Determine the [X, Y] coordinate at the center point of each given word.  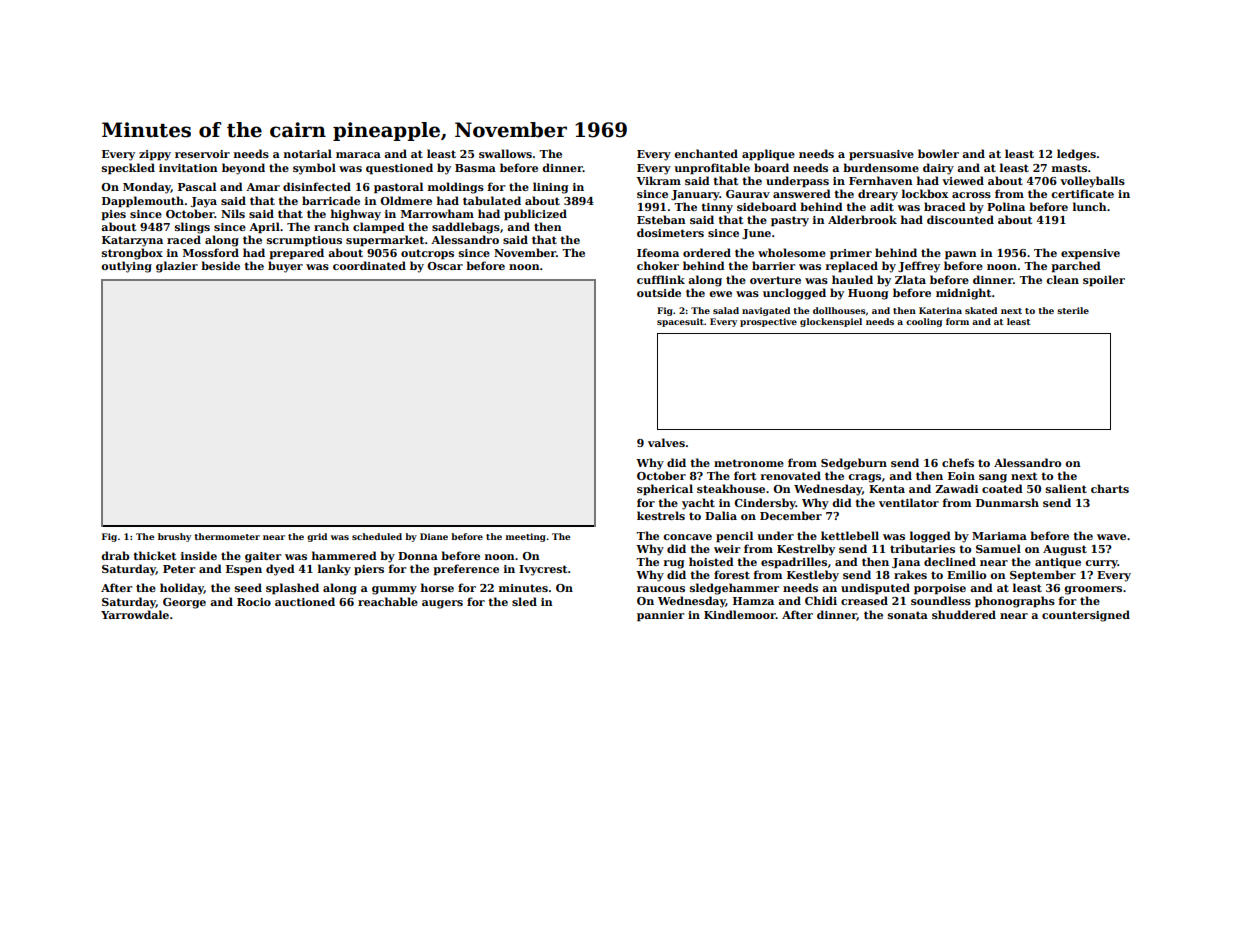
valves [666, 442]
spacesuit [680, 322]
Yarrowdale [135, 614]
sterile [1073, 310]
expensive [1090, 254]
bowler [938, 153]
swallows [505, 153]
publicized [535, 215]
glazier [177, 267]
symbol [314, 169]
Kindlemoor [740, 614]
